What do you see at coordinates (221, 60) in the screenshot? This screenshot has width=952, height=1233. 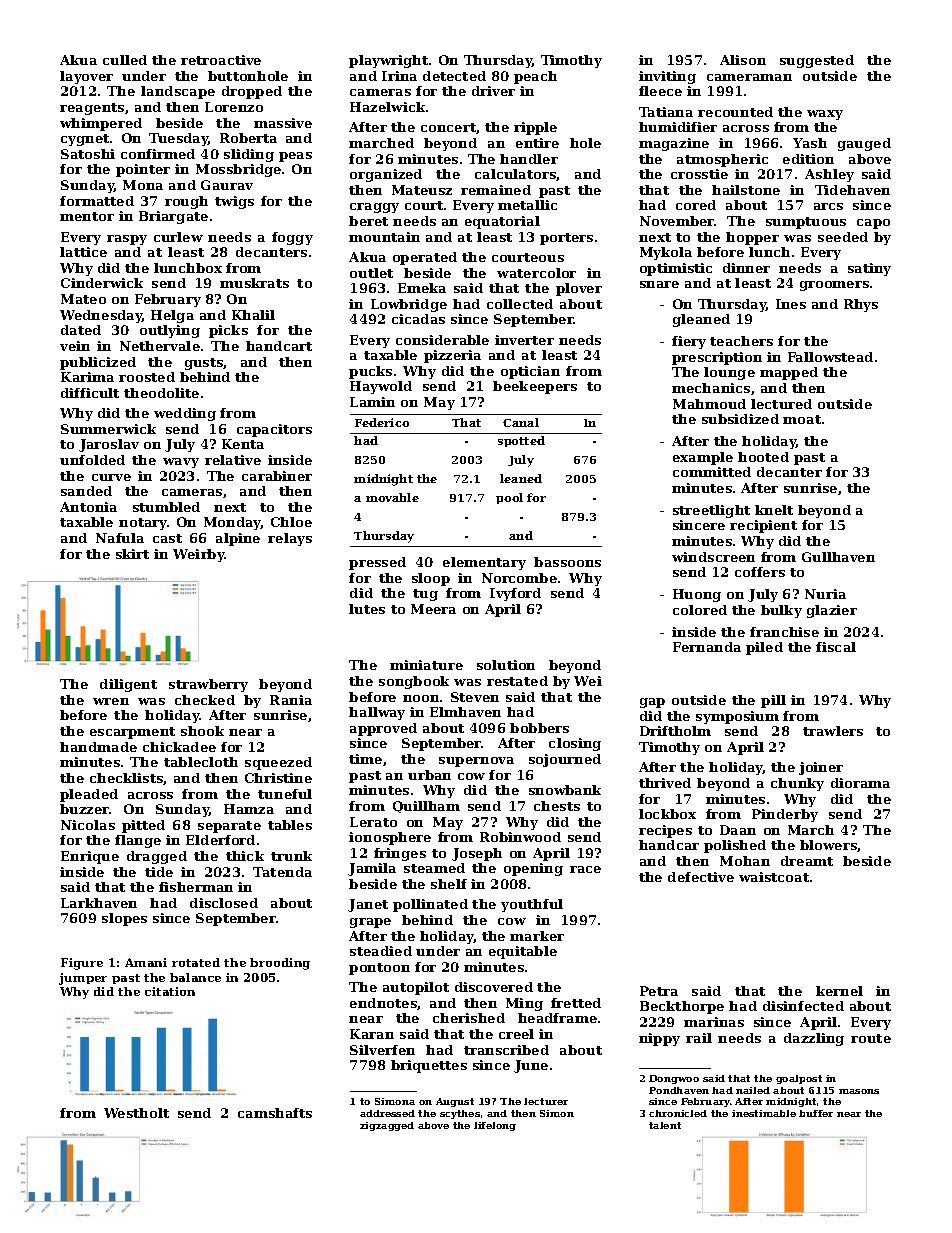 I see `retroactive` at bounding box center [221, 60].
